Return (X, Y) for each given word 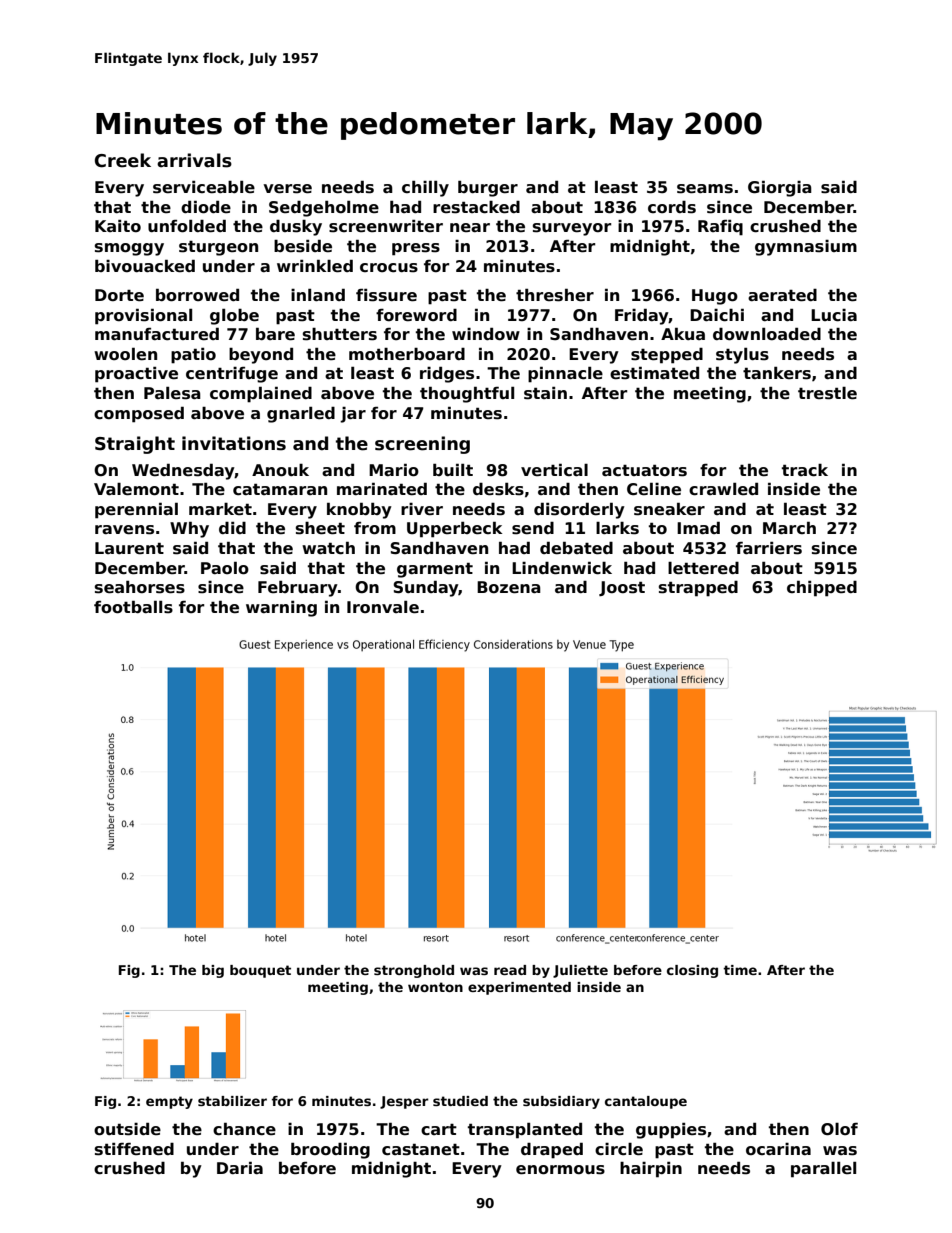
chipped (822, 588)
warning (281, 609)
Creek (123, 160)
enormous (560, 1170)
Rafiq (720, 228)
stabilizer (232, 1101)
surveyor (572, 229)
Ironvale (383, 607)
